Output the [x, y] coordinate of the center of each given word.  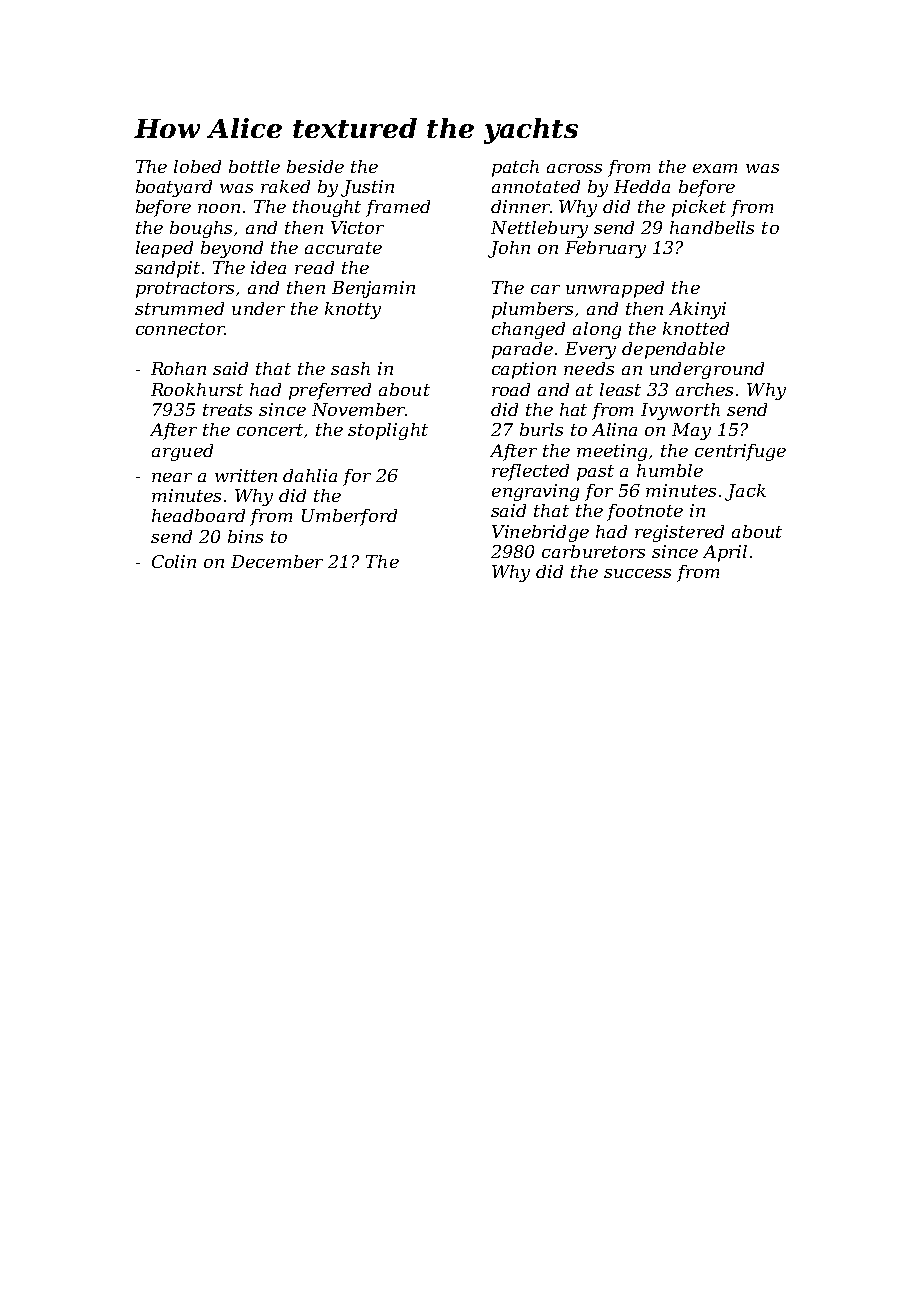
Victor [357, 227]
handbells [712, 227]
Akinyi [697, 310]
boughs [201, 229]
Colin [174, 561]
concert [270, 430]
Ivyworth [680, 411]
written [246, 475]
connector [180, 329]
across [574, 168]
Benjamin [373, 289]
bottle [254, 166]
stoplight [388, 431]
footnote [645, 512]
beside [315, 166]
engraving [535, 492]
